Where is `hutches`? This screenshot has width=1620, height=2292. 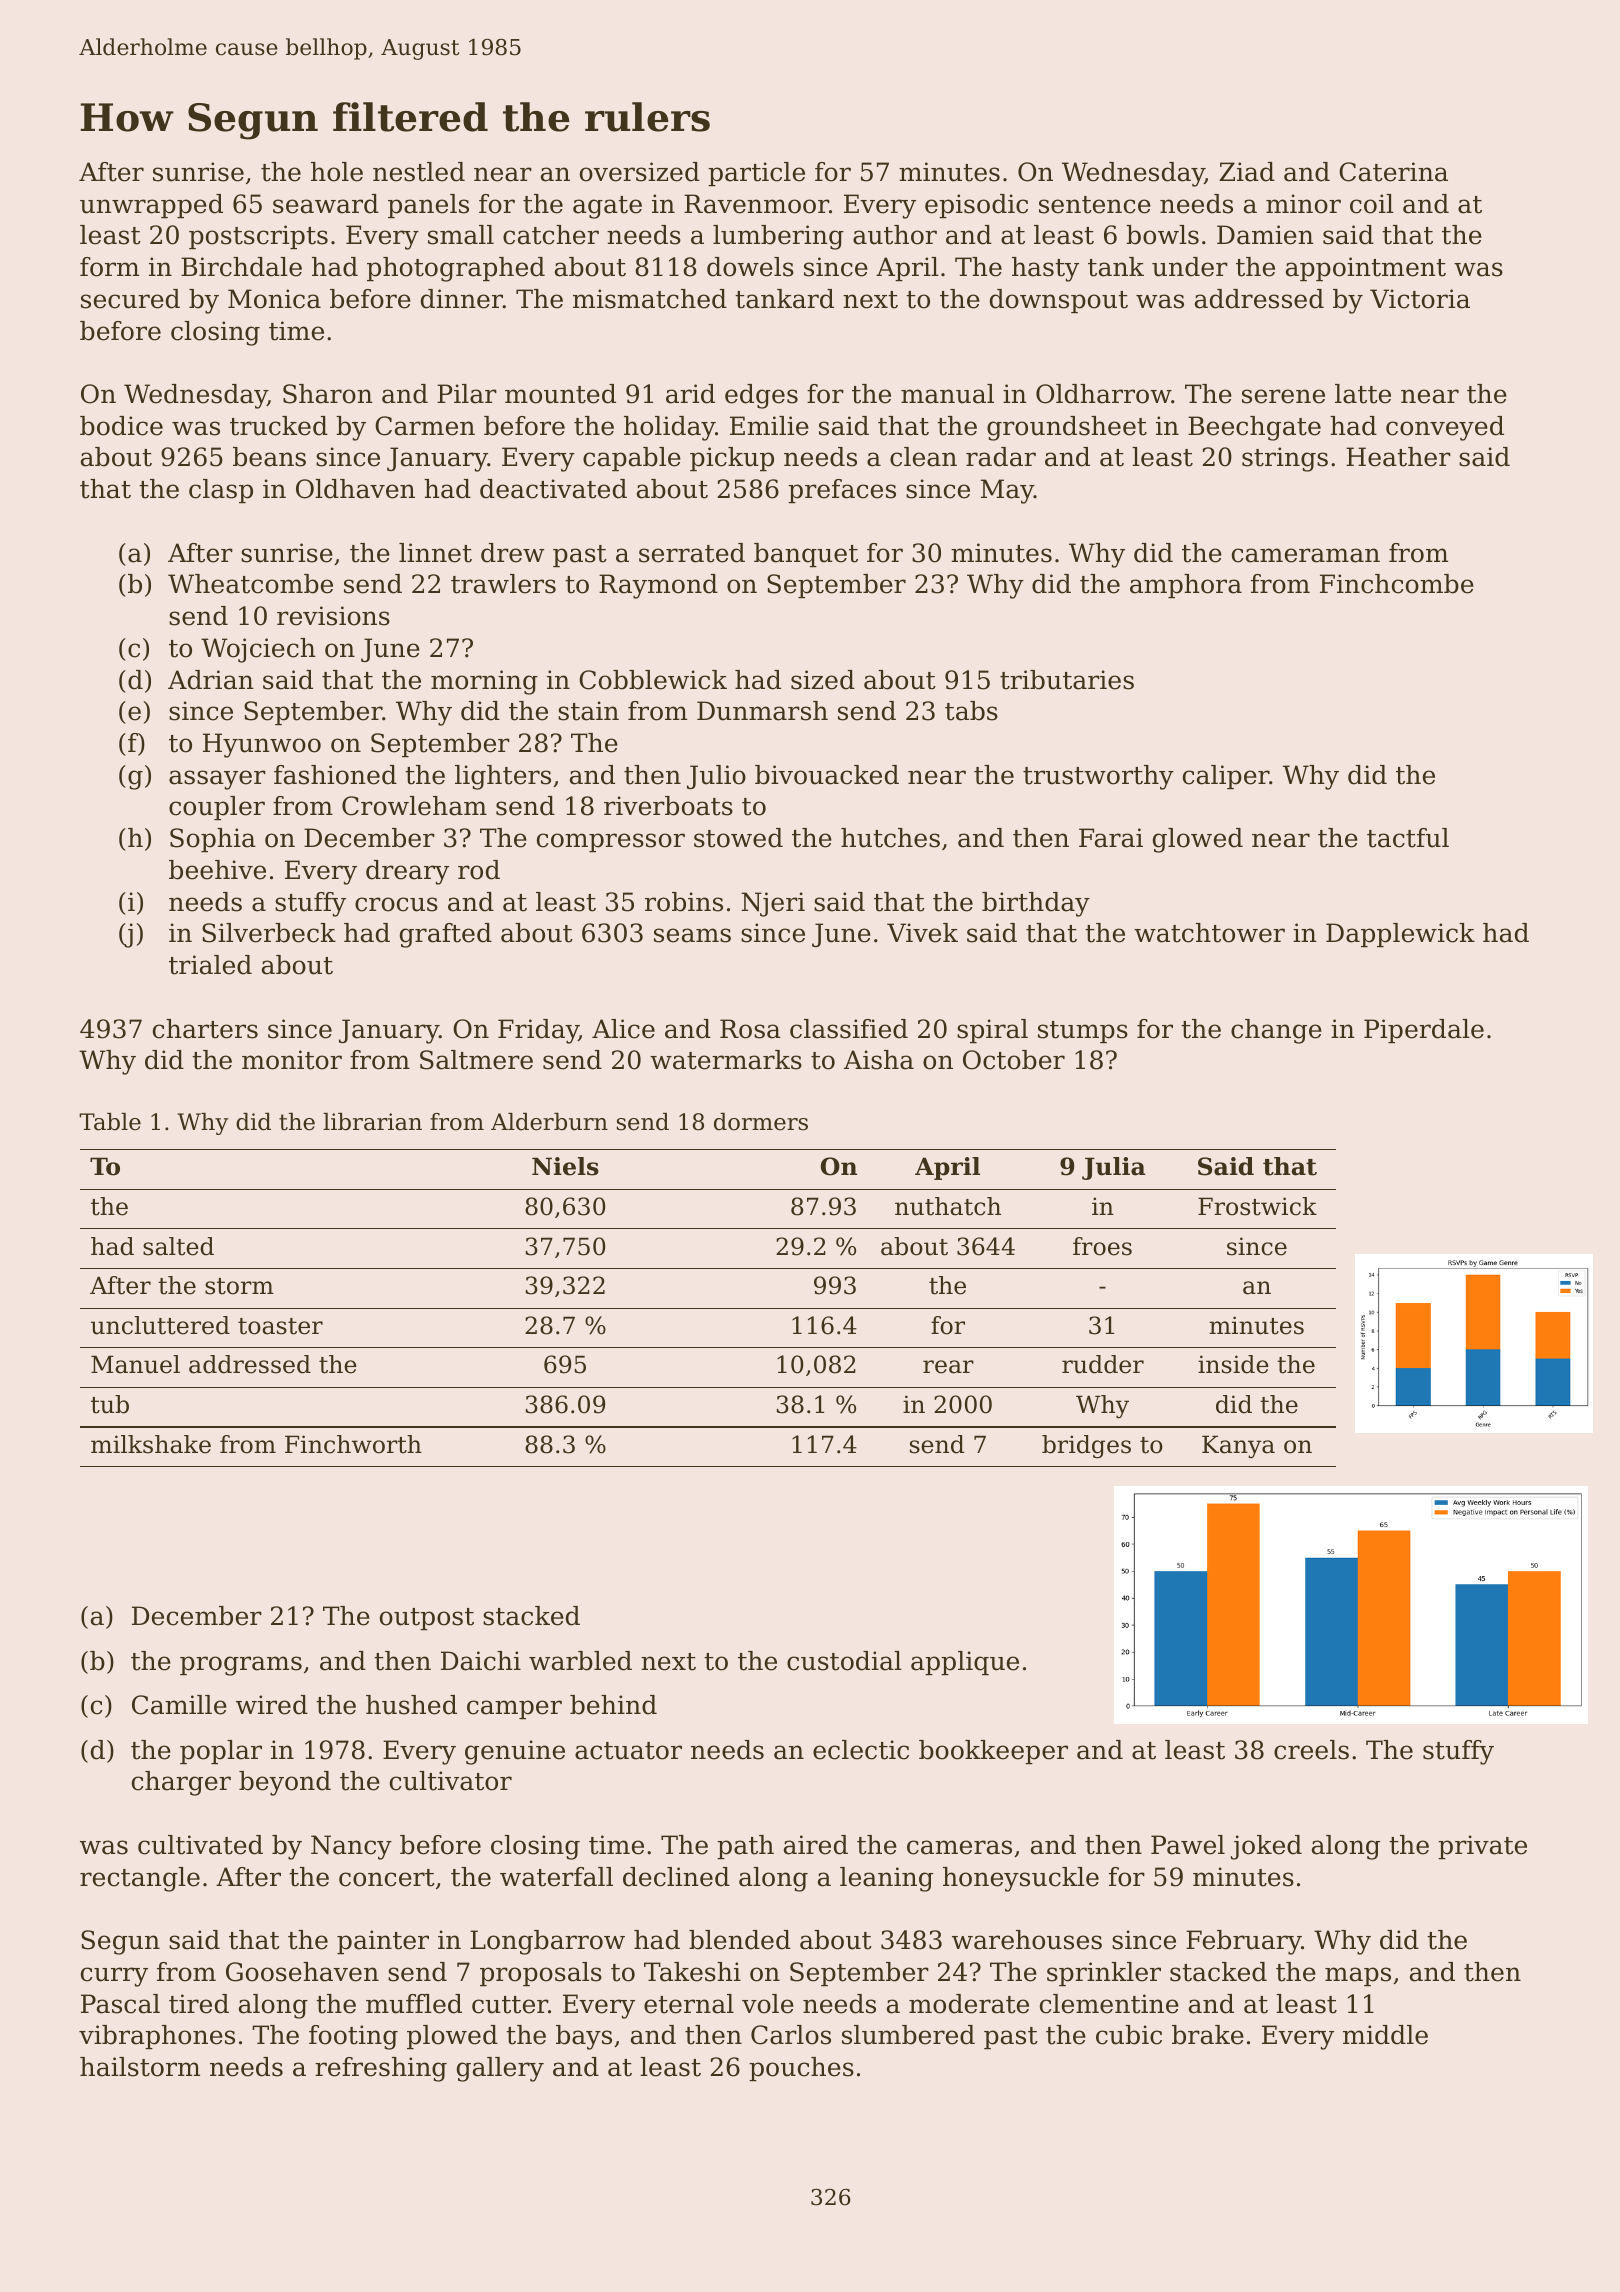 hutches is located at coordinates (890, 838).
